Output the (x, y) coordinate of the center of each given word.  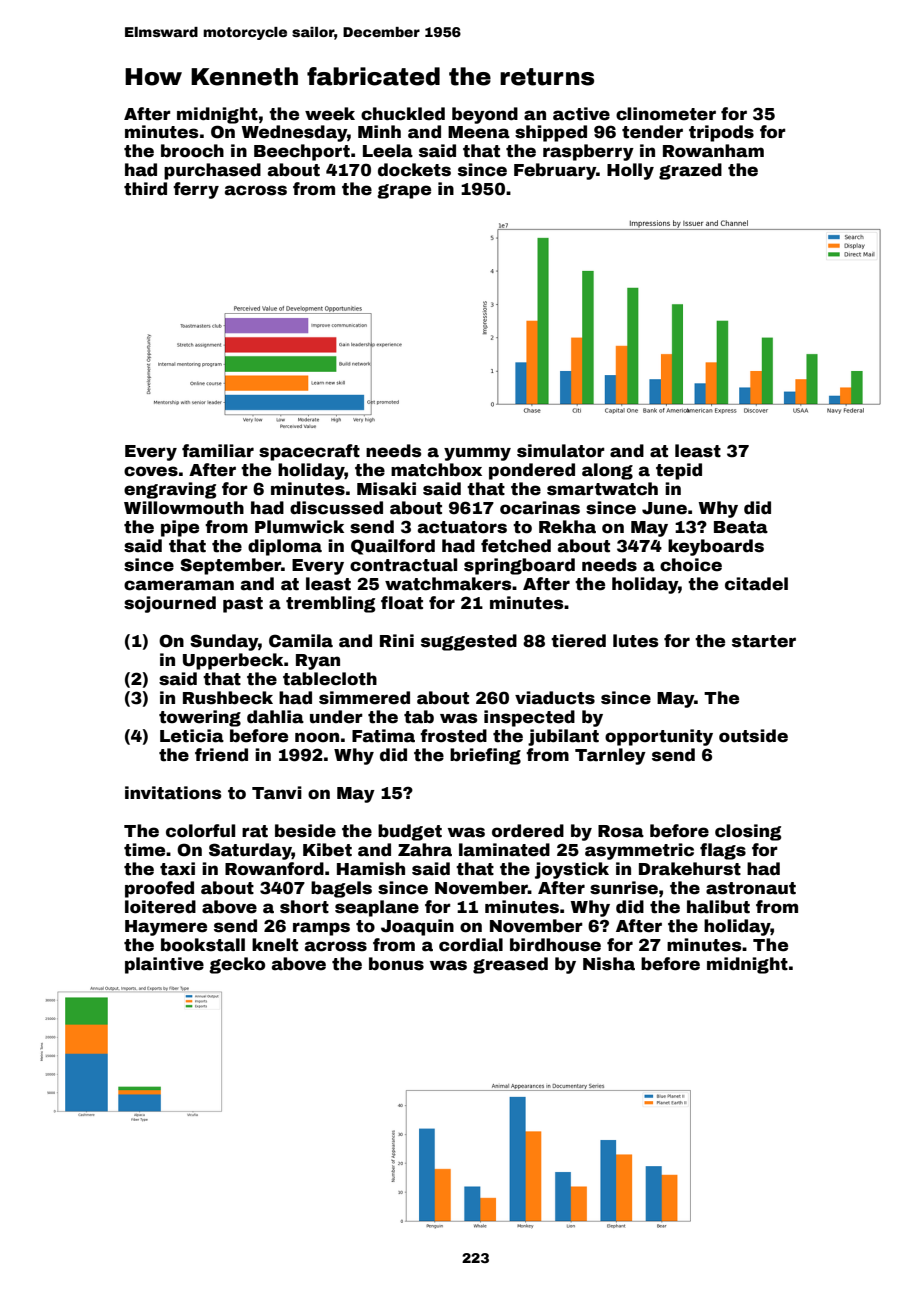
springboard (519, 566)
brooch (192, 151)
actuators (462, 527)
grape (404, 191)
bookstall (203, 945)
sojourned (170, 604)
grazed (690, 171)
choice (691, 565)
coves (151, 471)
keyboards (716, 547)
